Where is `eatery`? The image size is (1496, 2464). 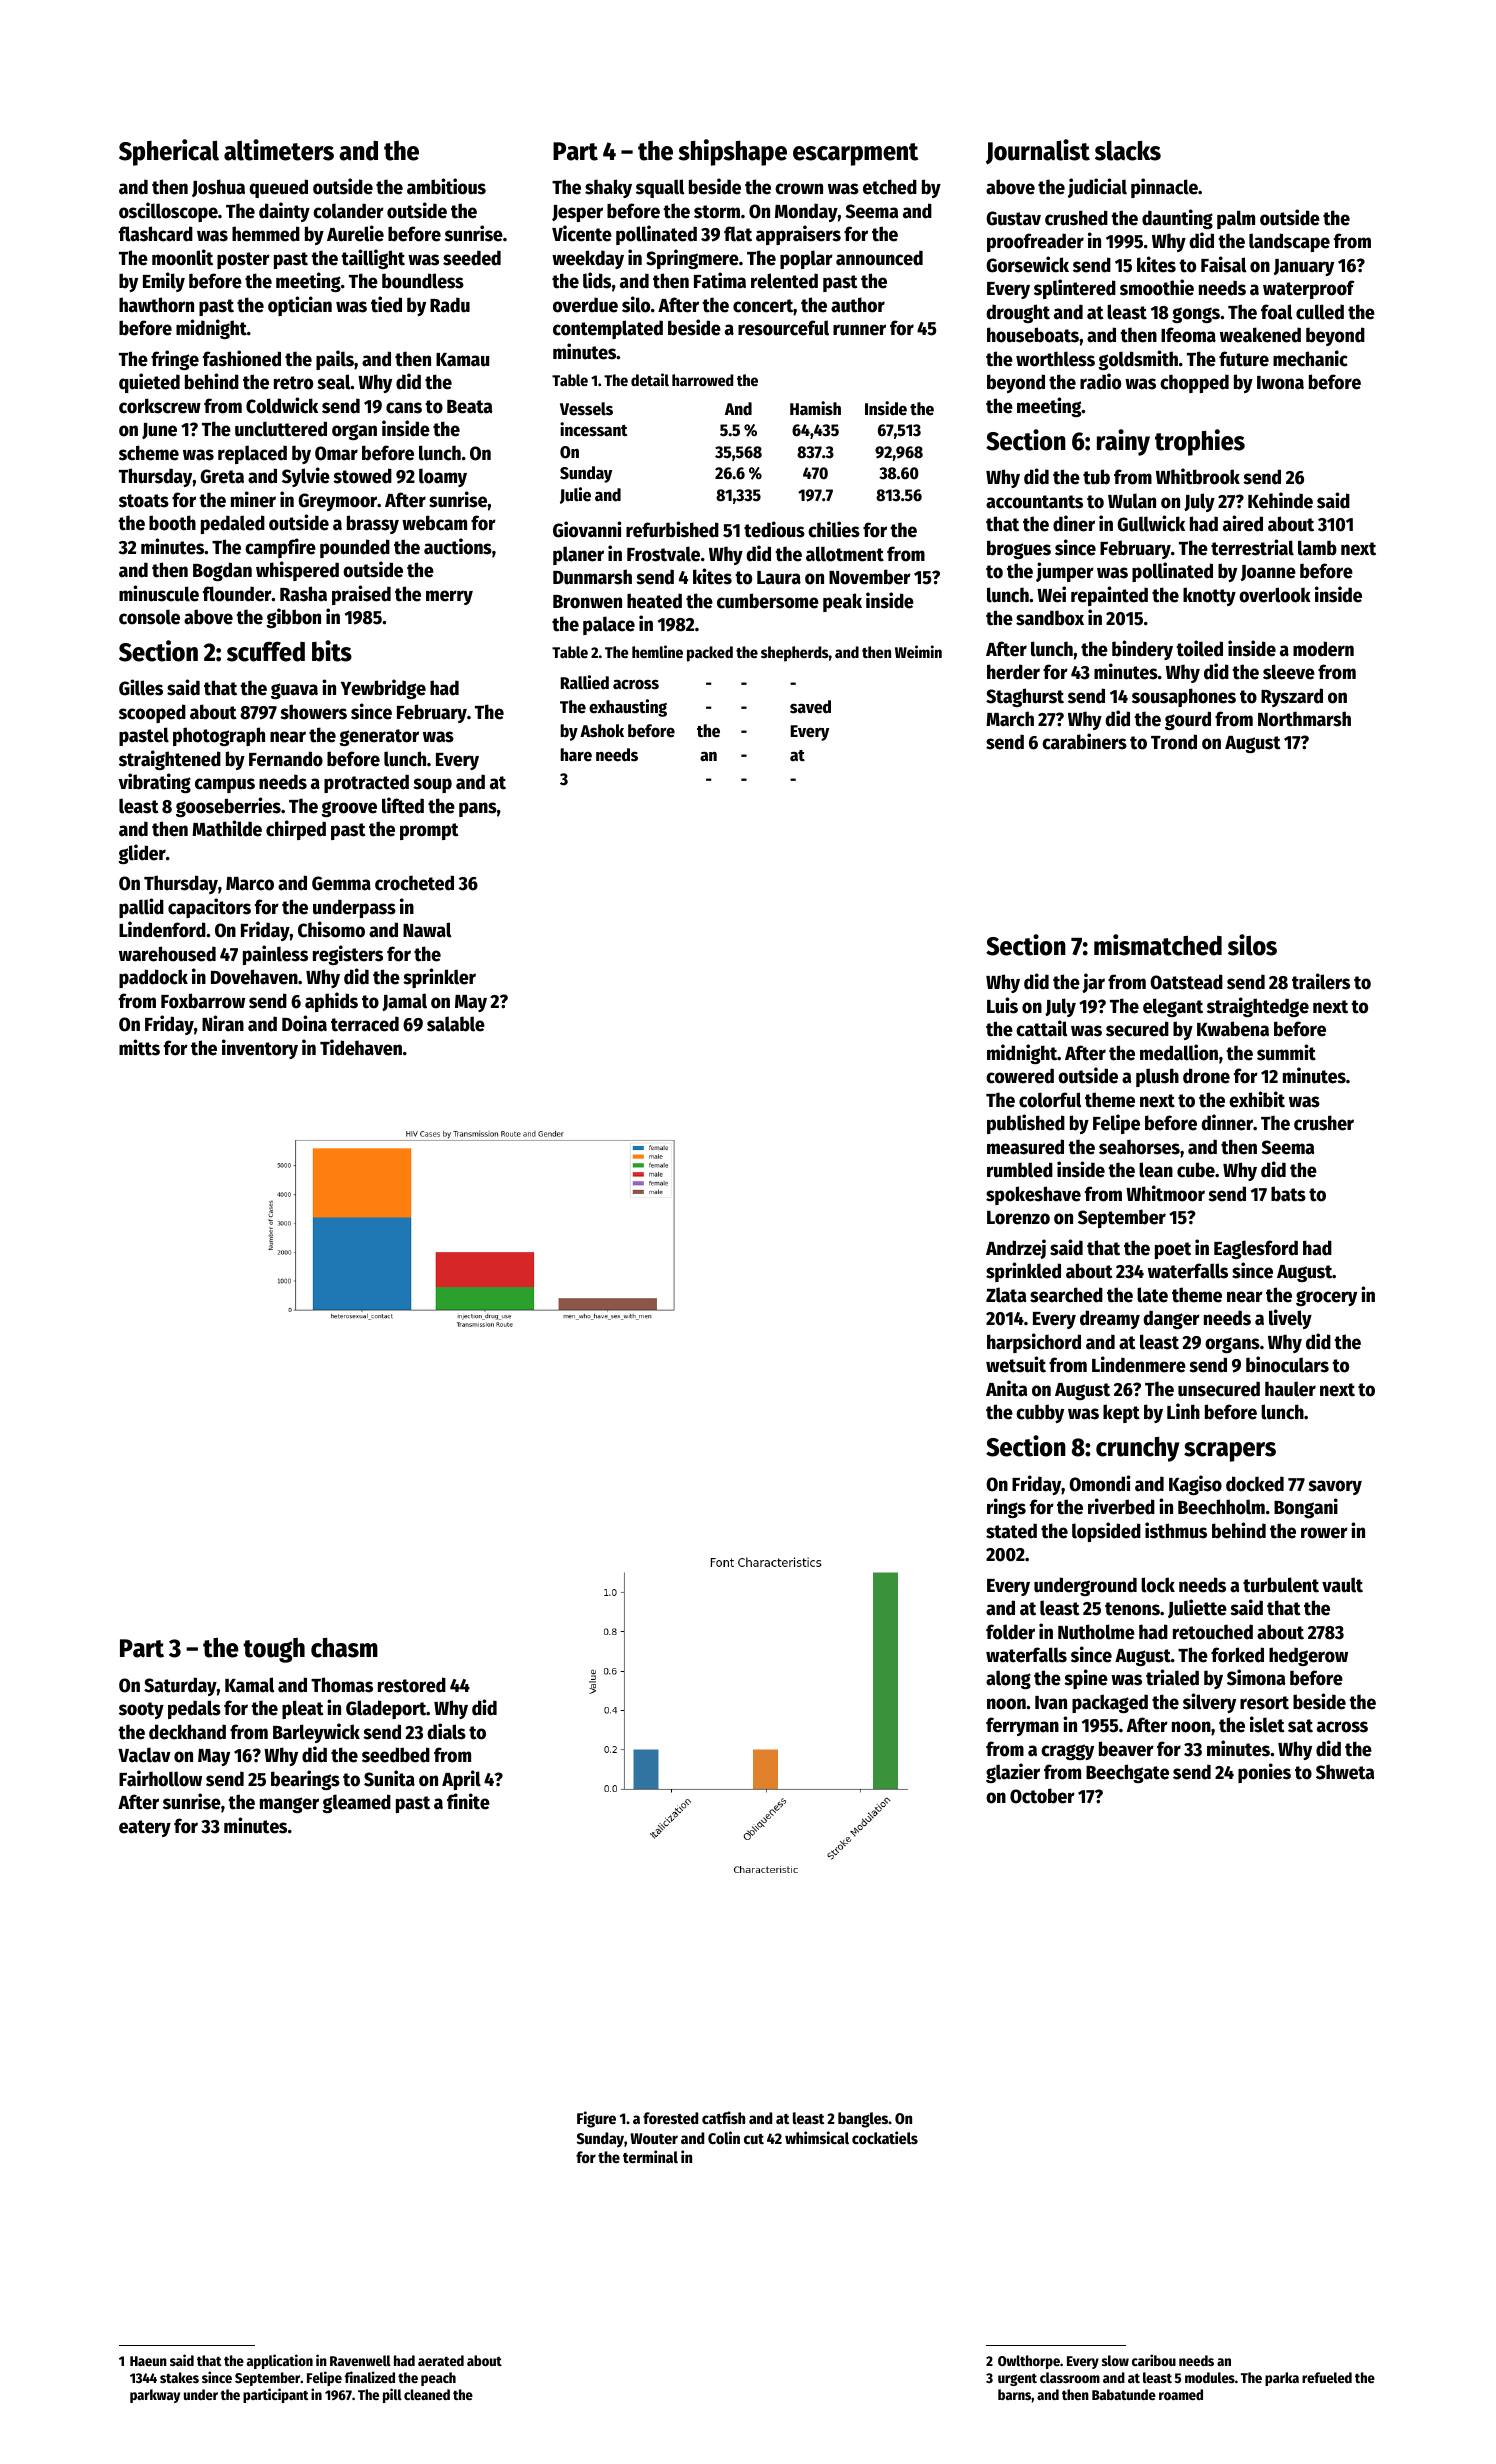 eatery is located at coordinates (145, 1828).
